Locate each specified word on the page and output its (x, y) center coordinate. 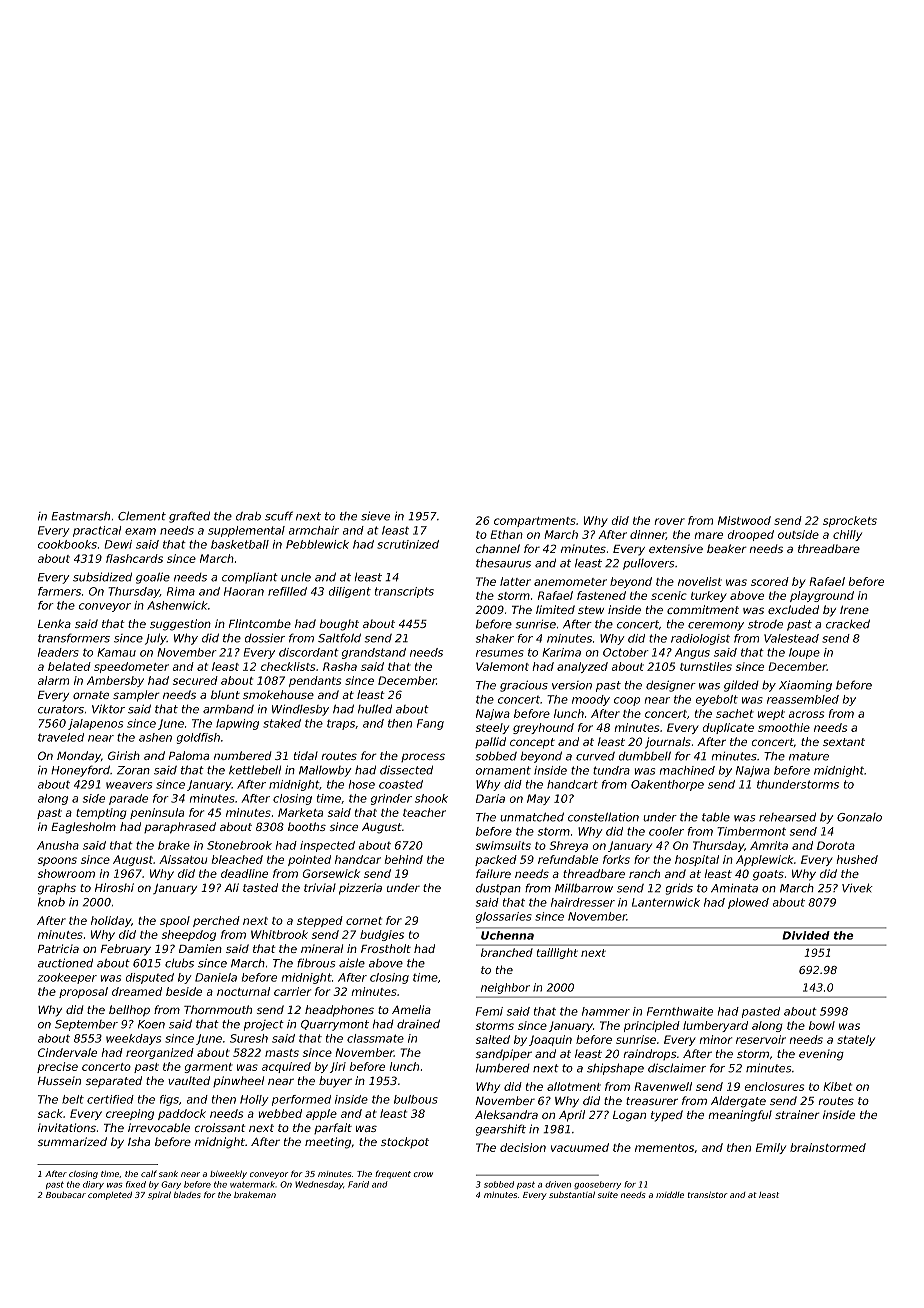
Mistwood (744, 520)
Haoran (244, 591)
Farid (358, 1184)
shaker (495, 638)
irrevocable (159, 1127)
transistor (708, 1194)
